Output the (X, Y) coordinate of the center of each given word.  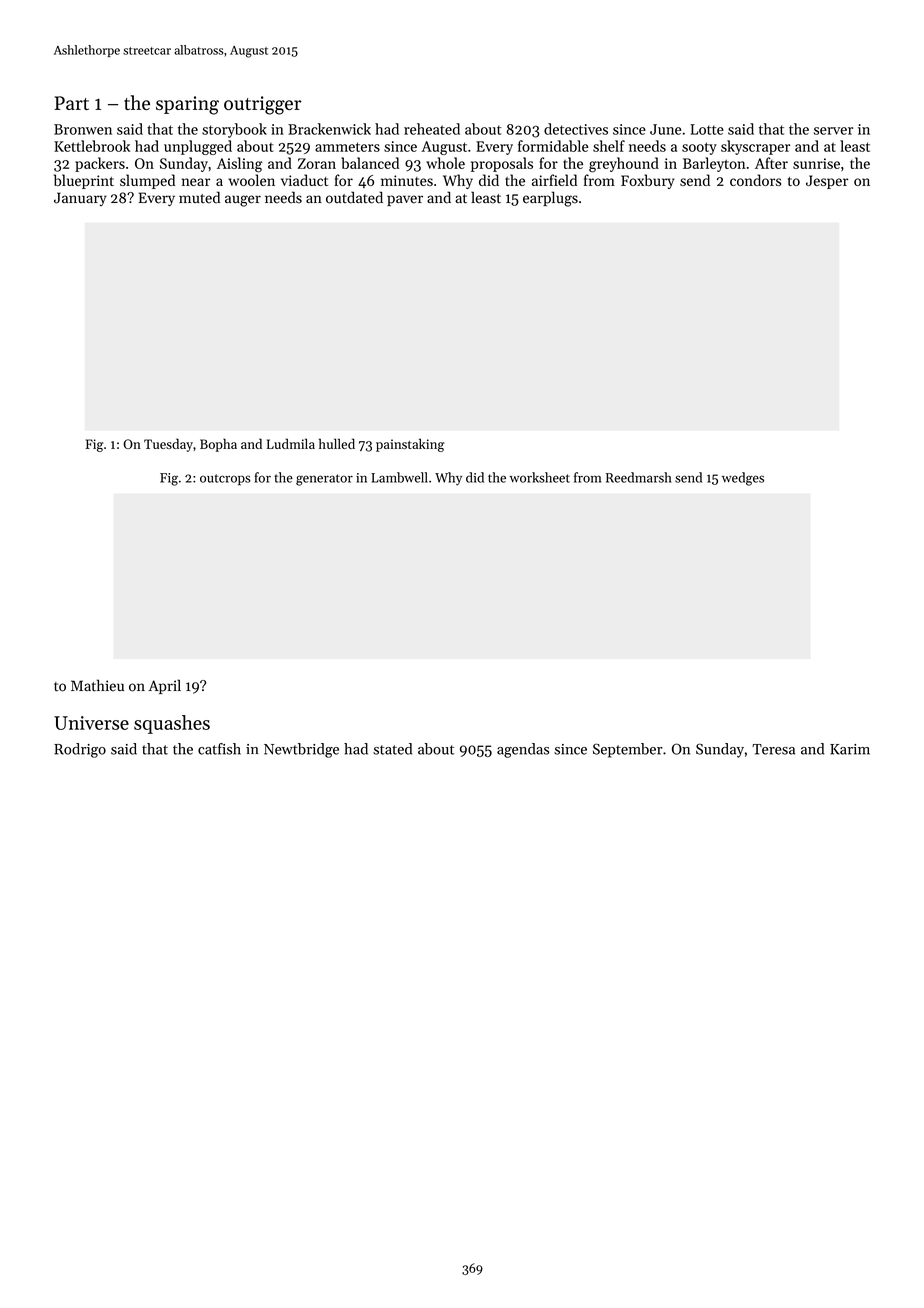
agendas (523, 750)
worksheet (540, 477)
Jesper (827, 182)
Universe (91, 723)
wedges (743, 479)
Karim (850, 749)
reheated (432, 129)
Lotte (707, 129)
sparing (187, 105)
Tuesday (168, 445)
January (80, 199)
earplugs (550, 199)
